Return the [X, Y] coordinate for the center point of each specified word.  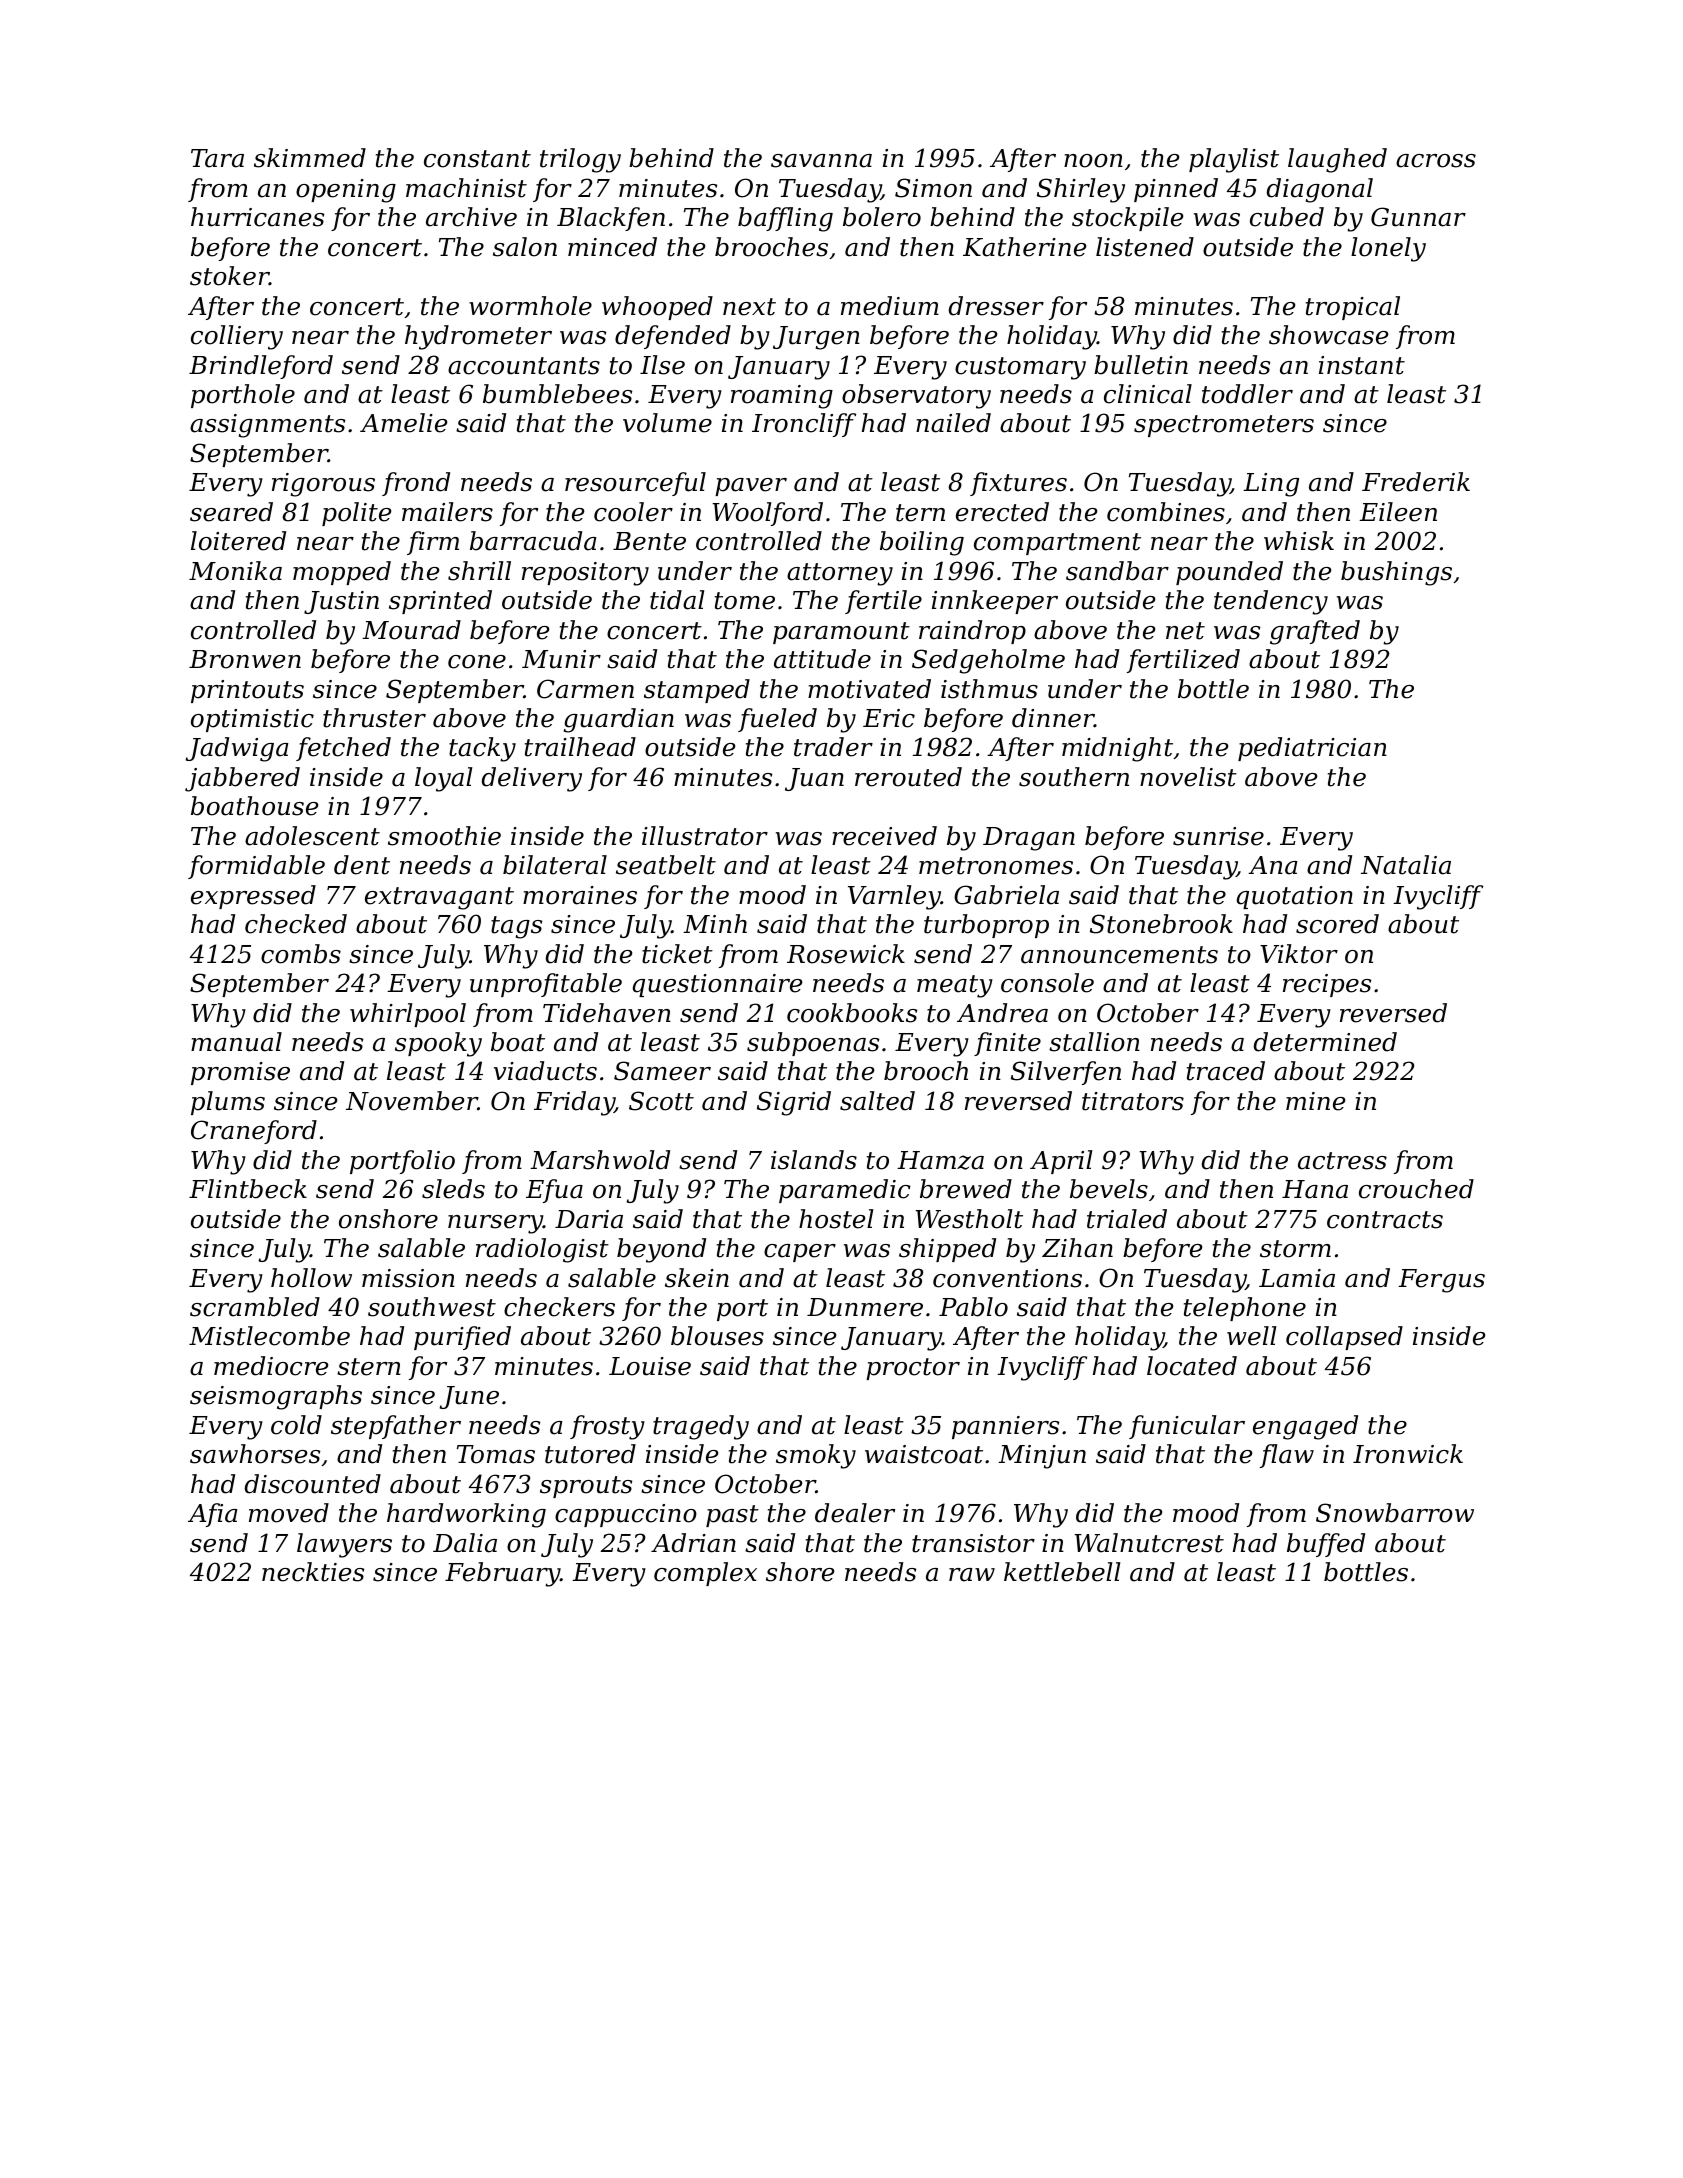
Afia [213, 1515]
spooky [438, 1044]
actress [1342, 1161]
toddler [1247, 394]
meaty [955, 986]
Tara [217, 158]
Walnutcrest [1149, 1543]
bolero [882, 217]
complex [705, 1574]
